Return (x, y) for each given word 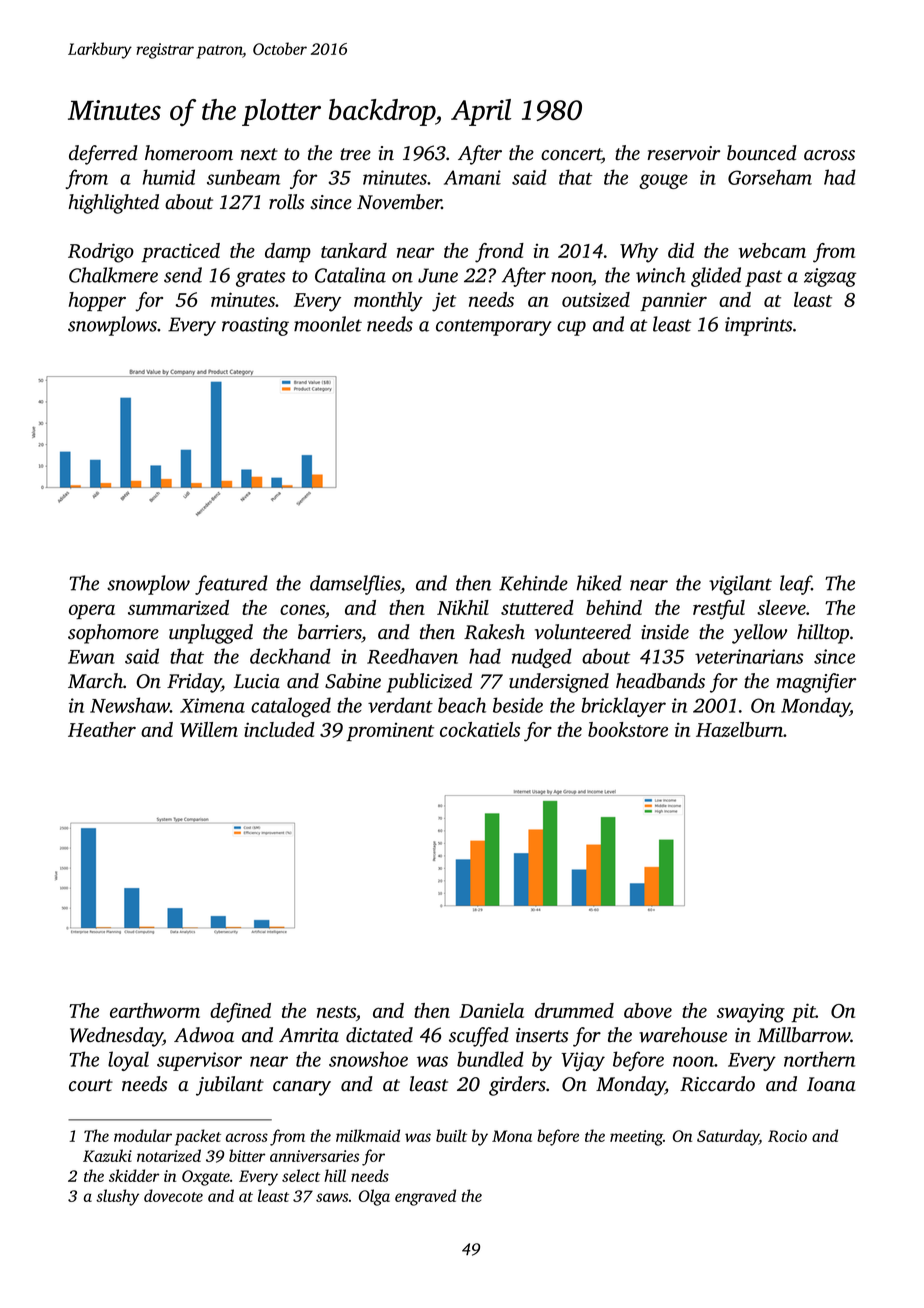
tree (355, 154)
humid (169, 177)
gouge (663, 181)
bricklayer (623, 707)
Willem (209, 729)
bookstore (628, 729)
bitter (247, 1155)
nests (336, 1012)
